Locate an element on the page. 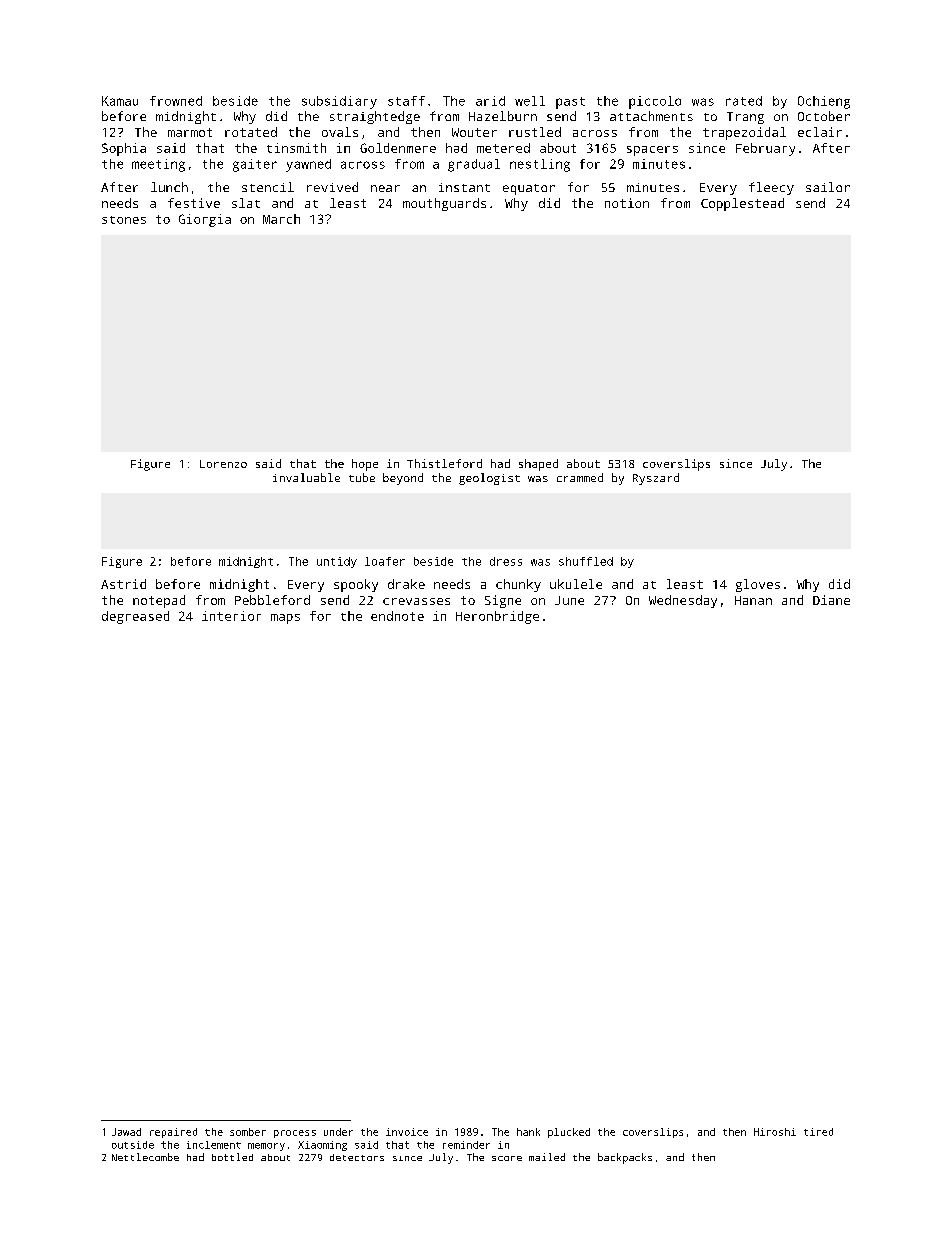 This page has height=1233, width=952. mailed is located at coordinates (547, 1157).
